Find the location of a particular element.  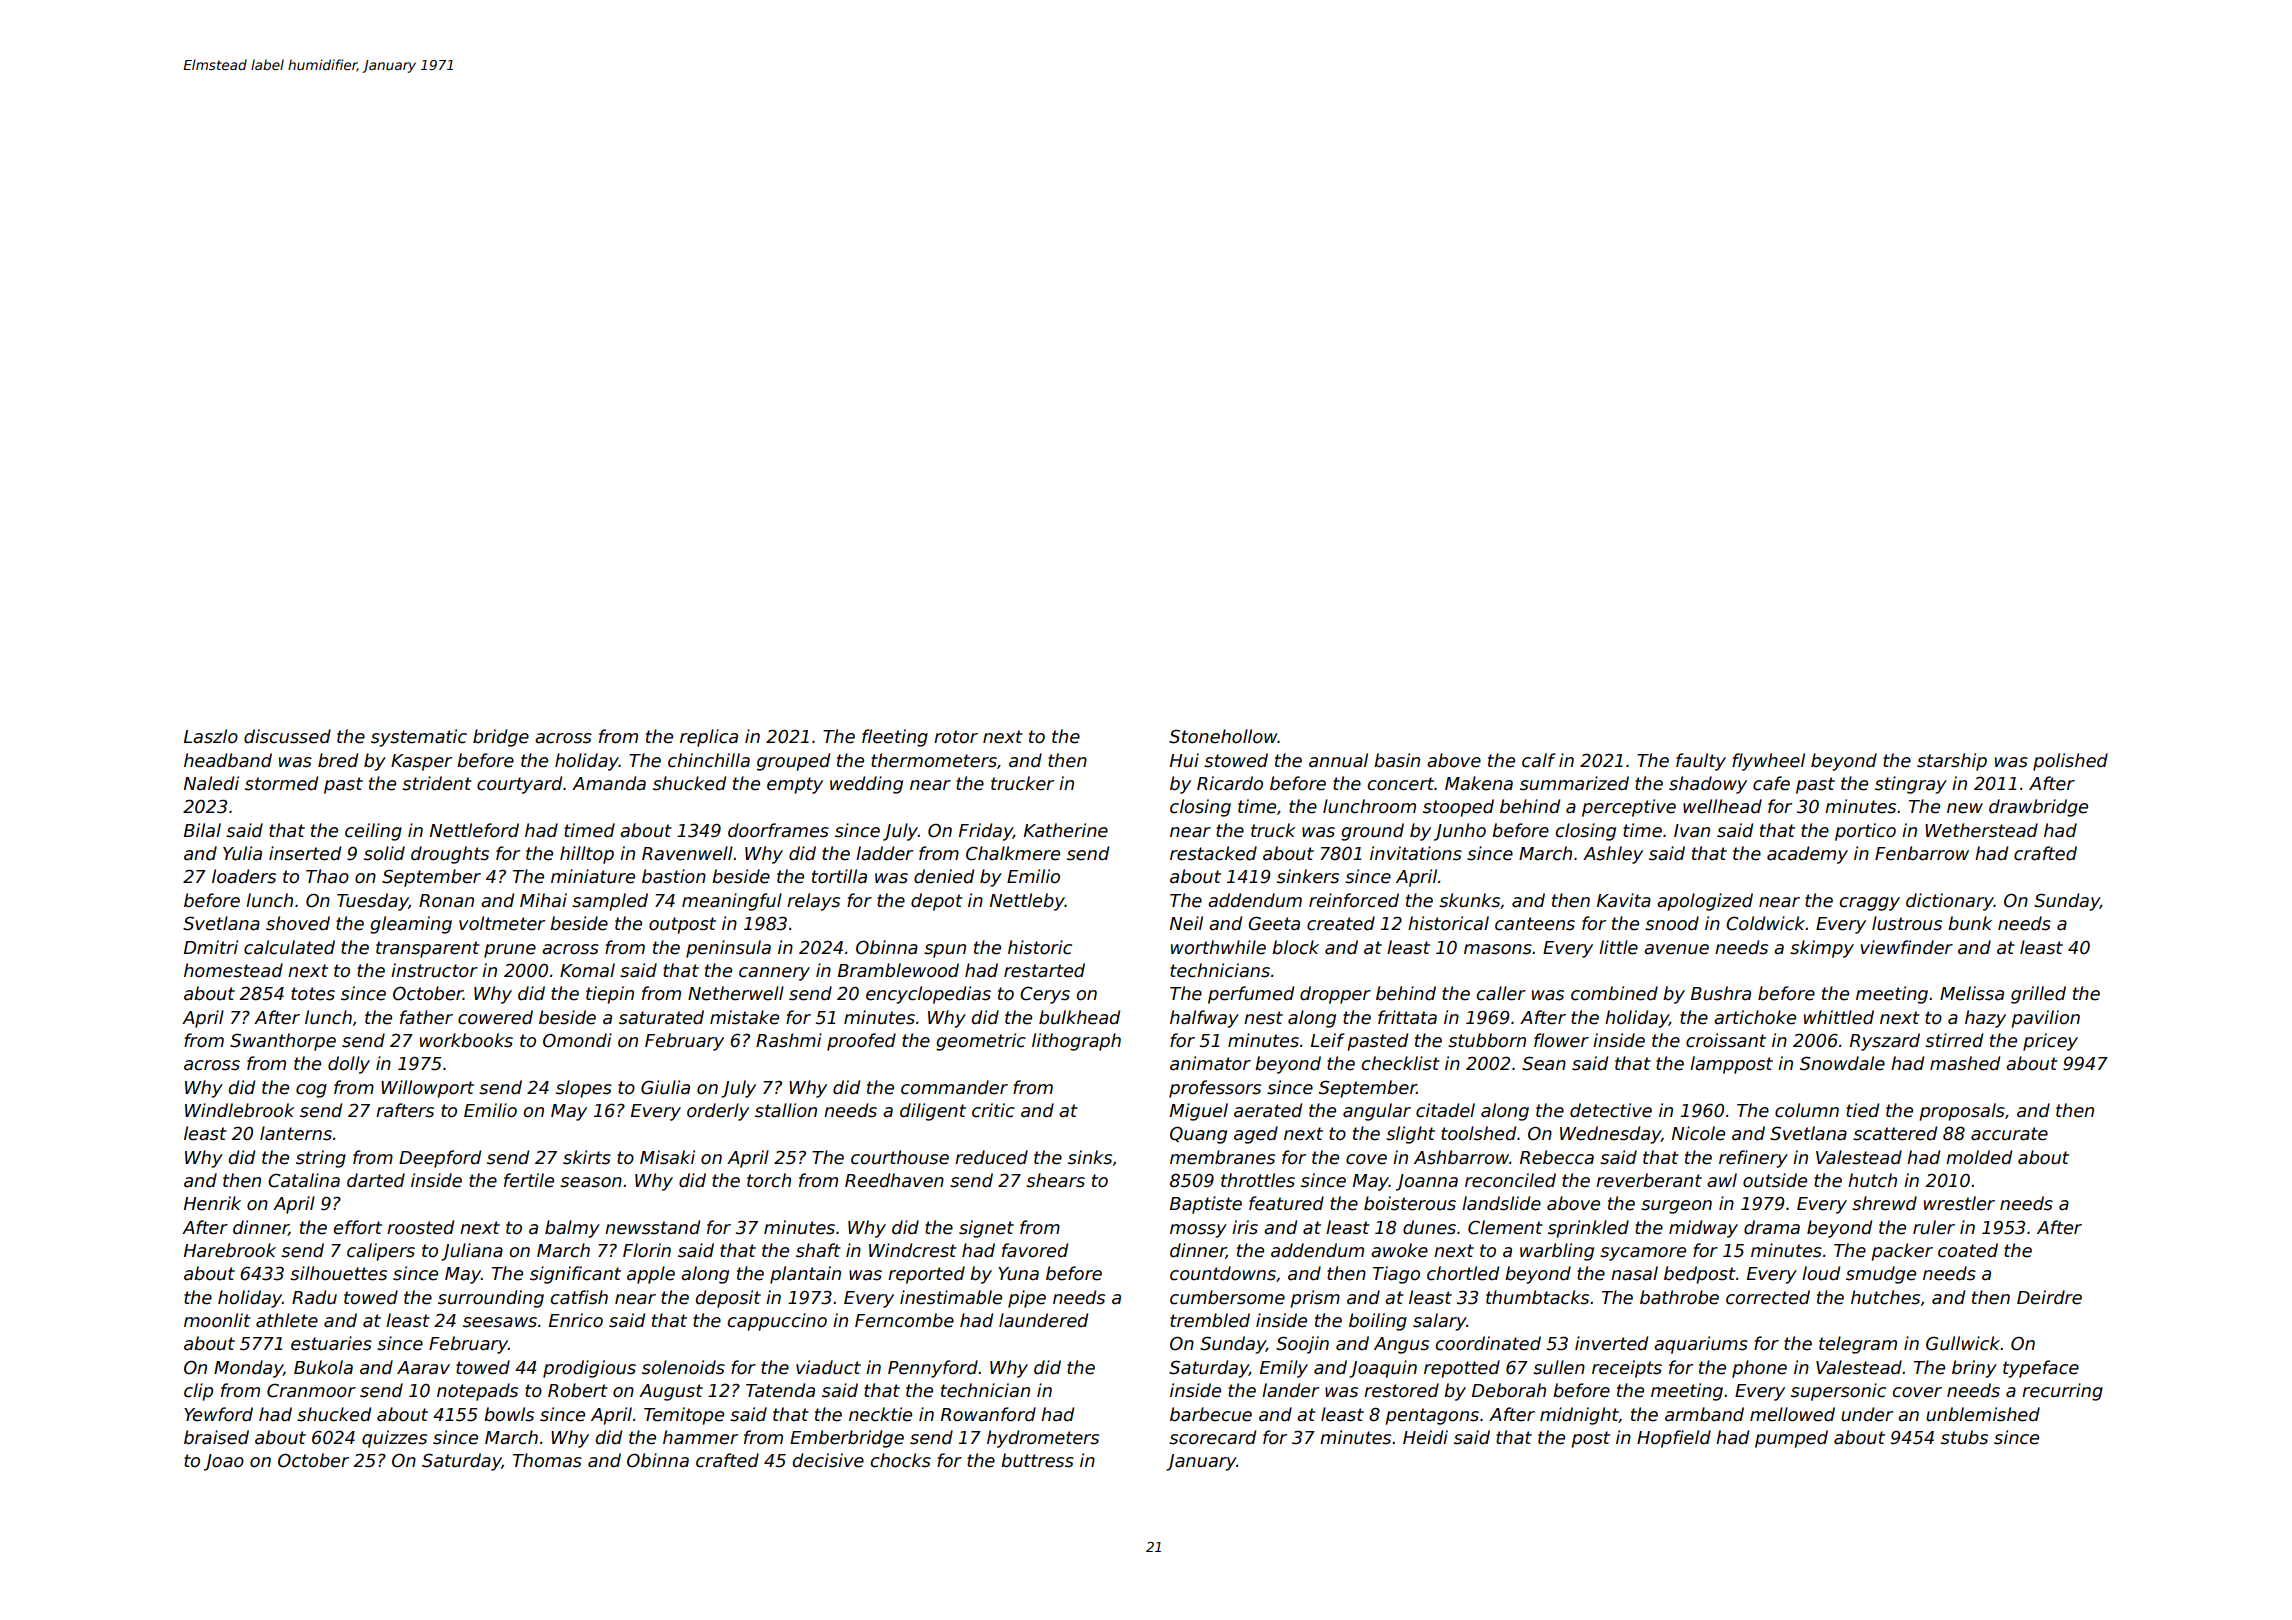

Thomas is located at coordinates (547, 1460).
